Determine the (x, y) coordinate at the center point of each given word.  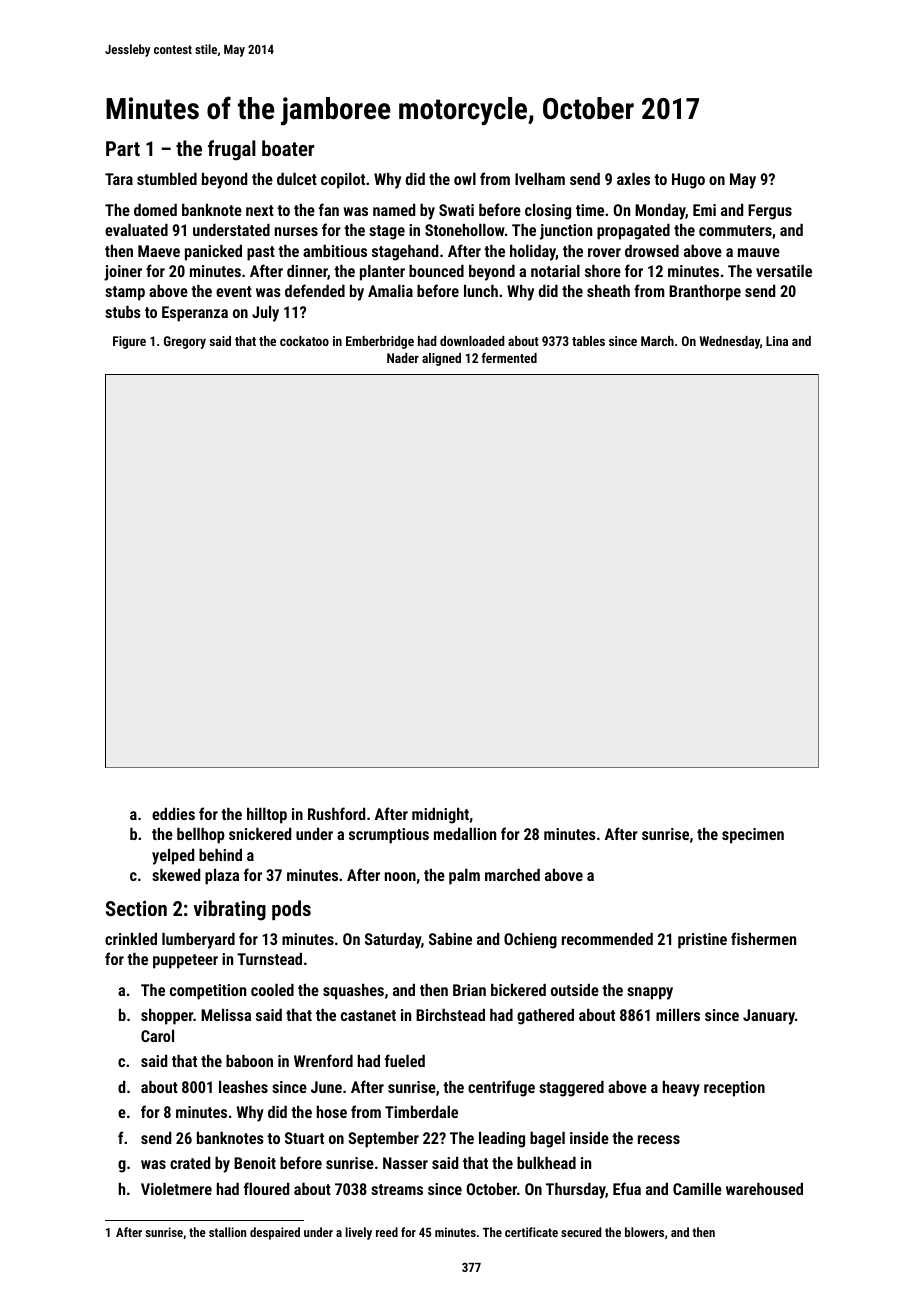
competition (208, 992)
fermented (509, 358)
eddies (173, 814)
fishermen (763, 938)
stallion (227, 1232)
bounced (436, 271)
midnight (440, 816)
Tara (119, 179)
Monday (660, 212)
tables (588, 341)
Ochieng (530, 941)
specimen (753, 836)
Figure (129, 342)
